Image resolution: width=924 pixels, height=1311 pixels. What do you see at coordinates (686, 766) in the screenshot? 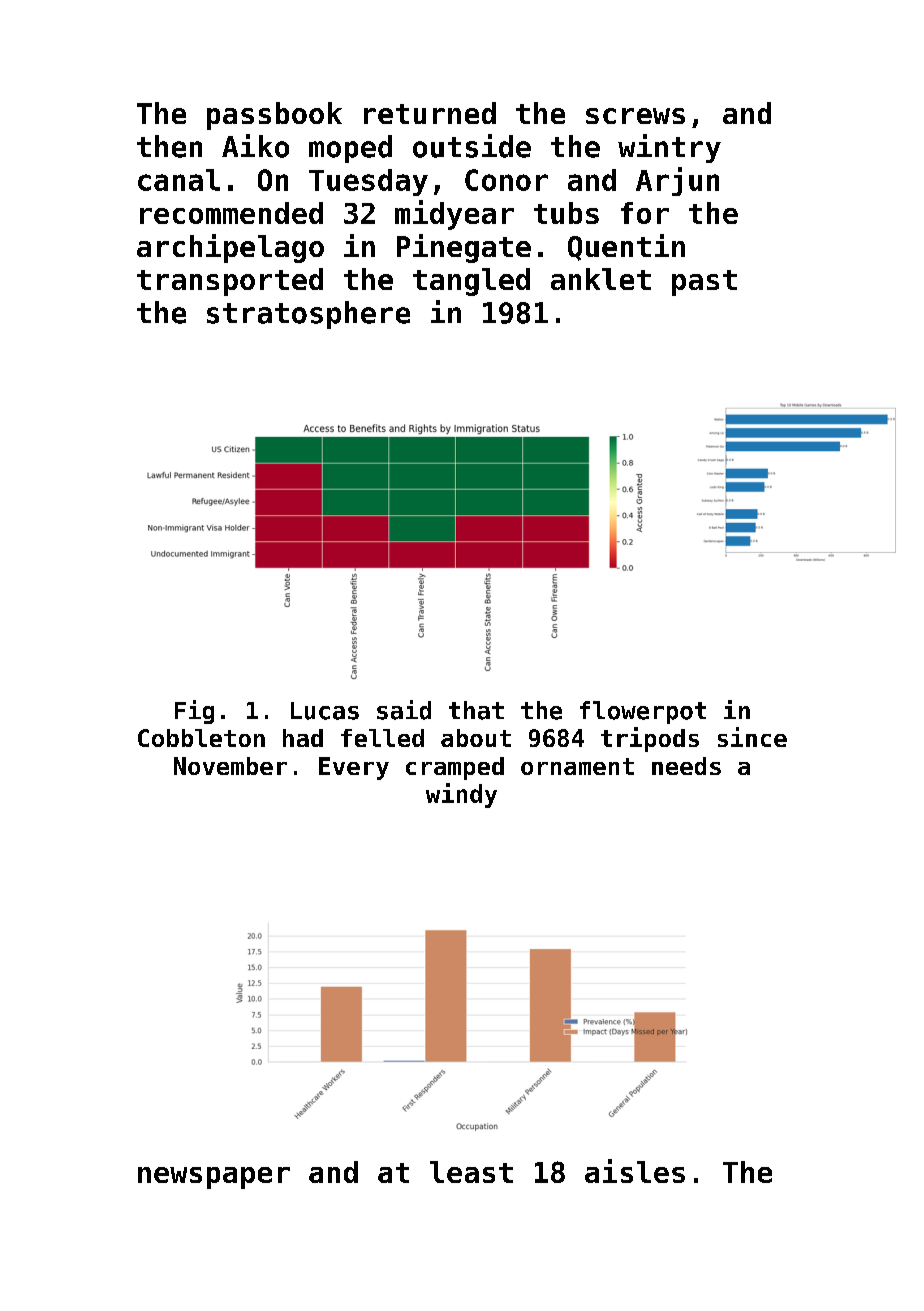
I see `needs` at bounding box center [686, 766].
